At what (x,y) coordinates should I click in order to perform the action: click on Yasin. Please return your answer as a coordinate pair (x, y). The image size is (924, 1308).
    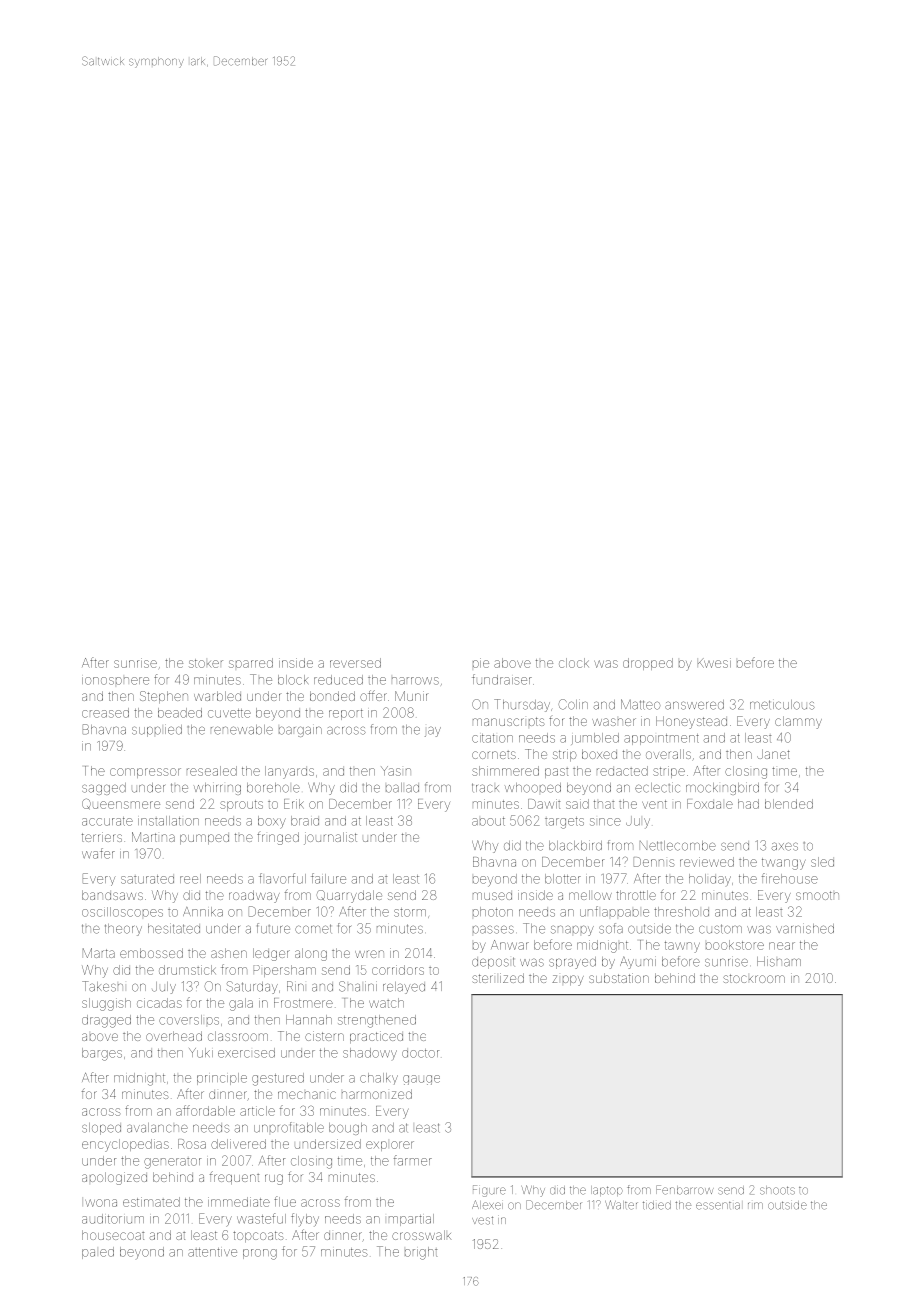
    Looking at the image, I should click on (396, 771).
